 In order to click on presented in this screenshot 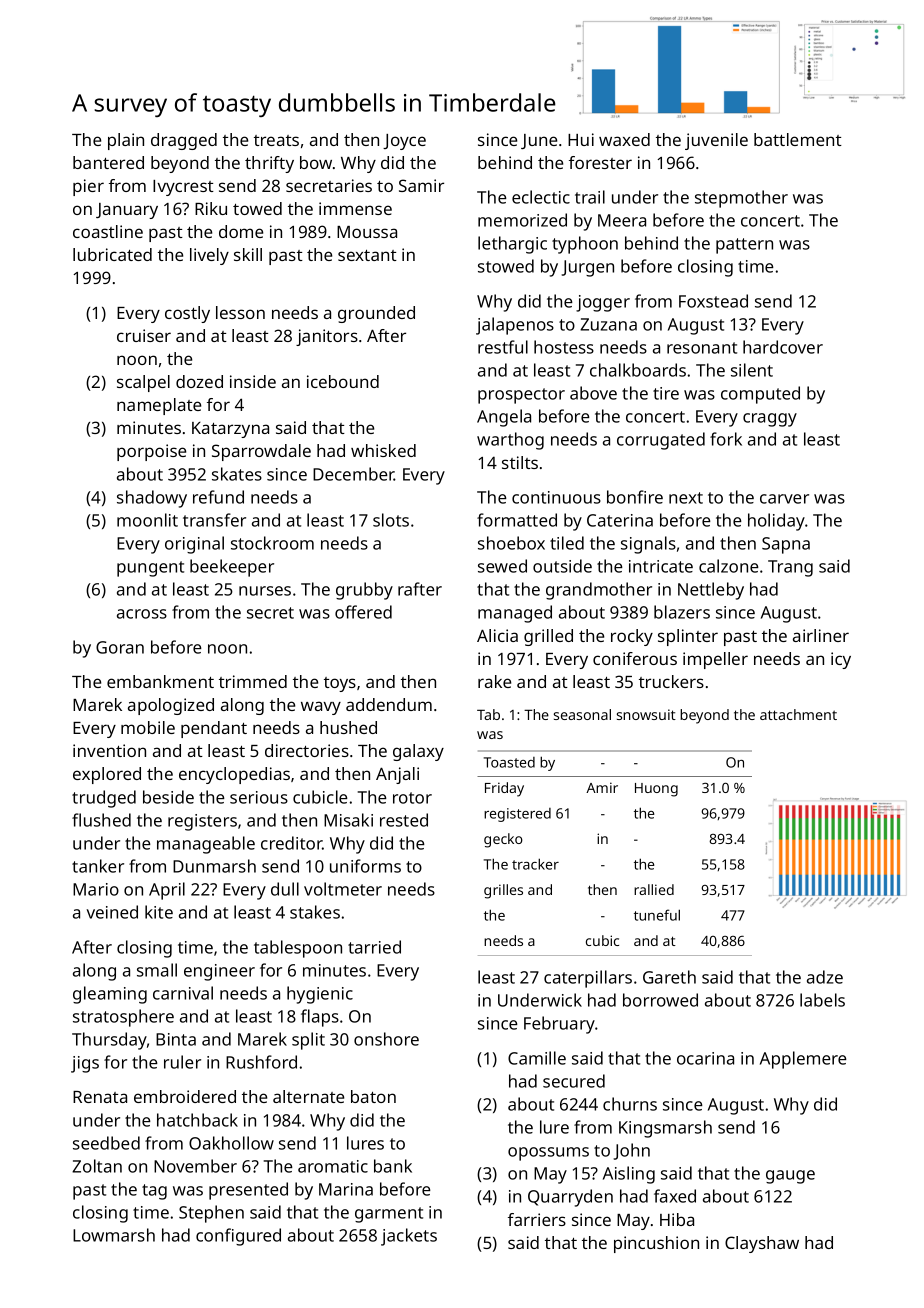, I will do `click(248, 1191)`.
